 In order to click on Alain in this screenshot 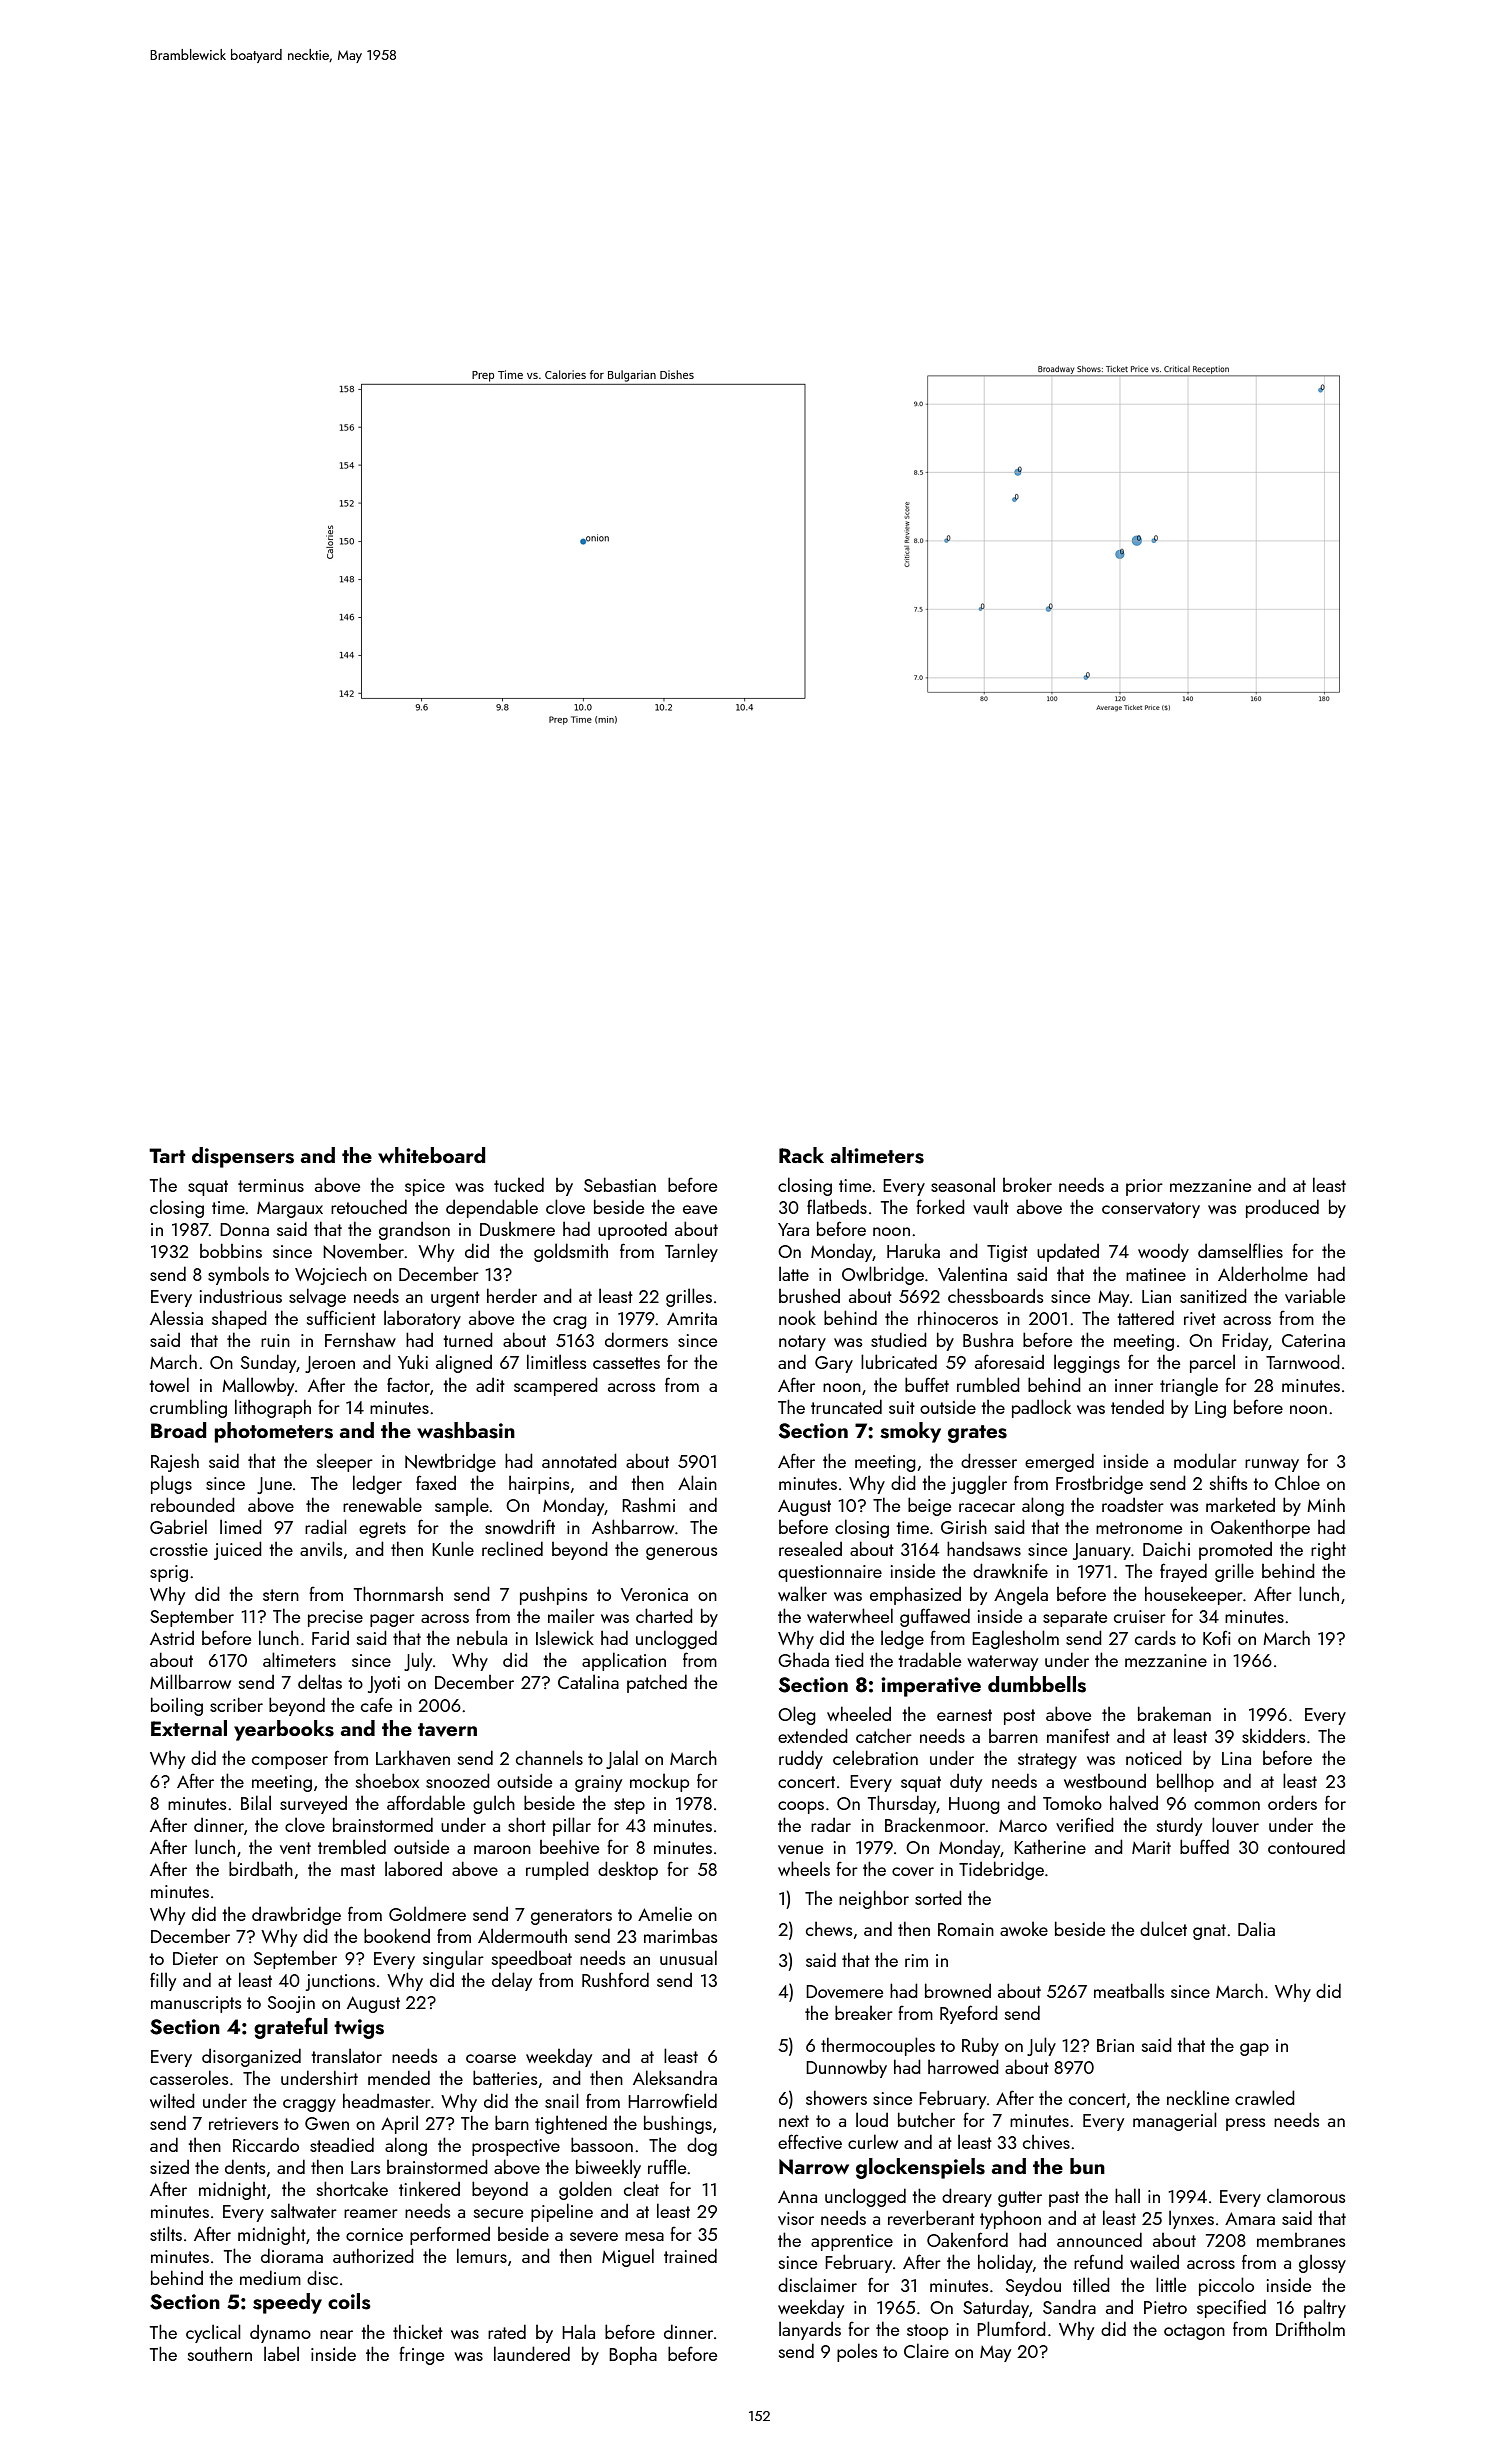, I will do `click(697, 1482)`.
